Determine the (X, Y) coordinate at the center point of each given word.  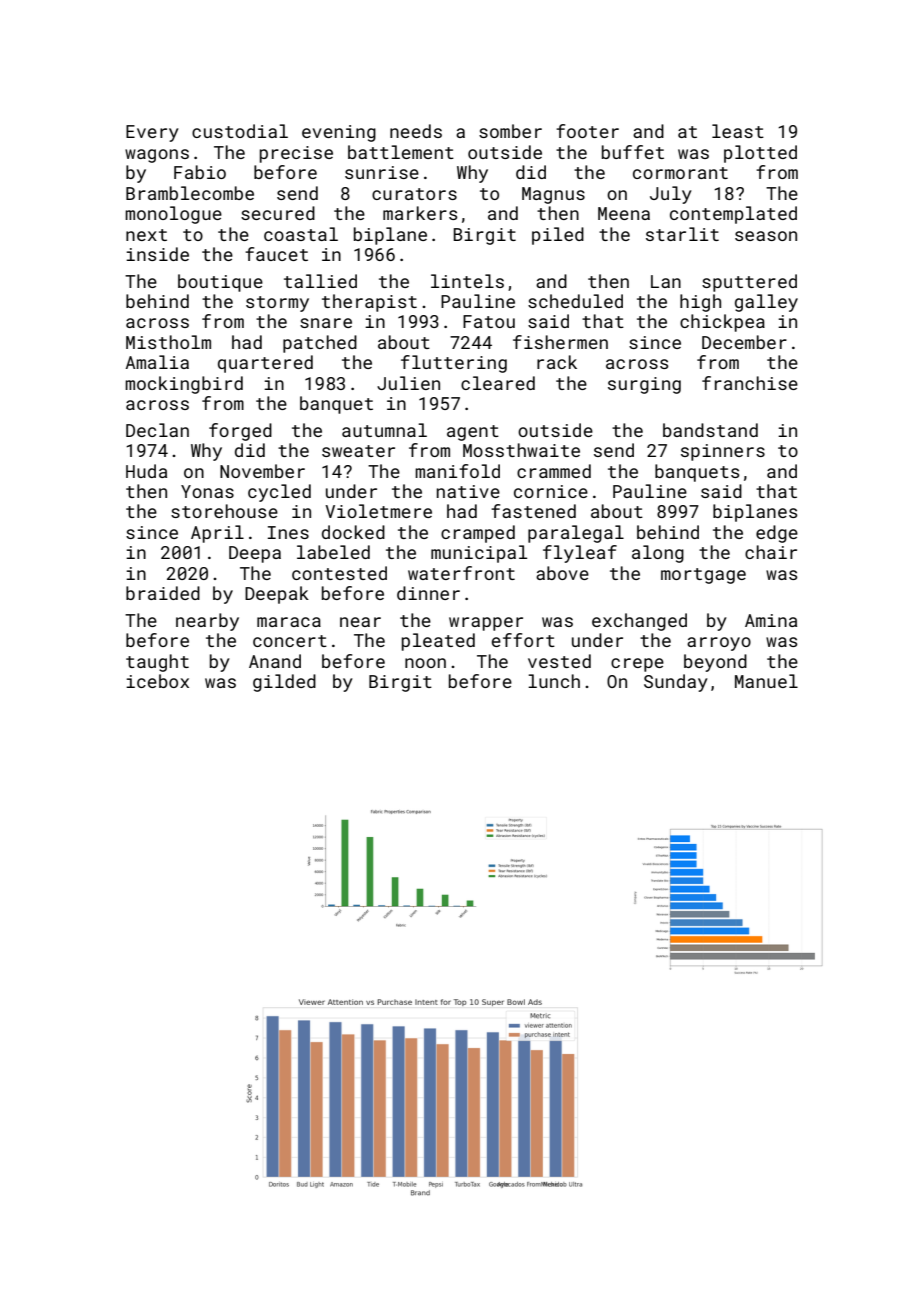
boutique (220, 283)
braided (163, 593)
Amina (771, 620)
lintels (467, 281)
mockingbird (184, 385)
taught (157, 663)
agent (473, 433)
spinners (723, 452)
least (738, 131)
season (766, 236)
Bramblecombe (190, 193)
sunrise (382, 172)
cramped (478, 534)
